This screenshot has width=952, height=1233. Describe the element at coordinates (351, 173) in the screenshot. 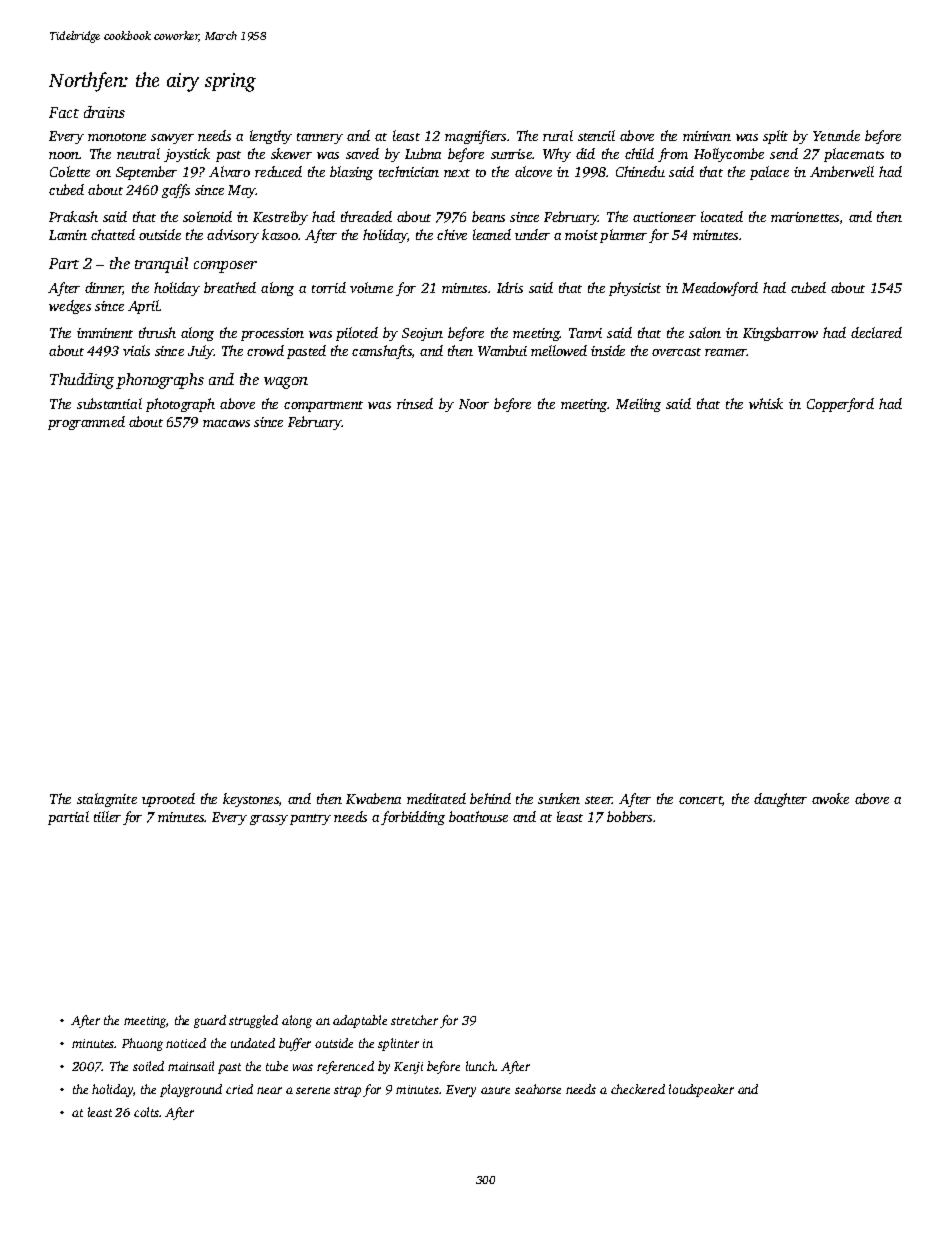

I see `blazing` at that location.
